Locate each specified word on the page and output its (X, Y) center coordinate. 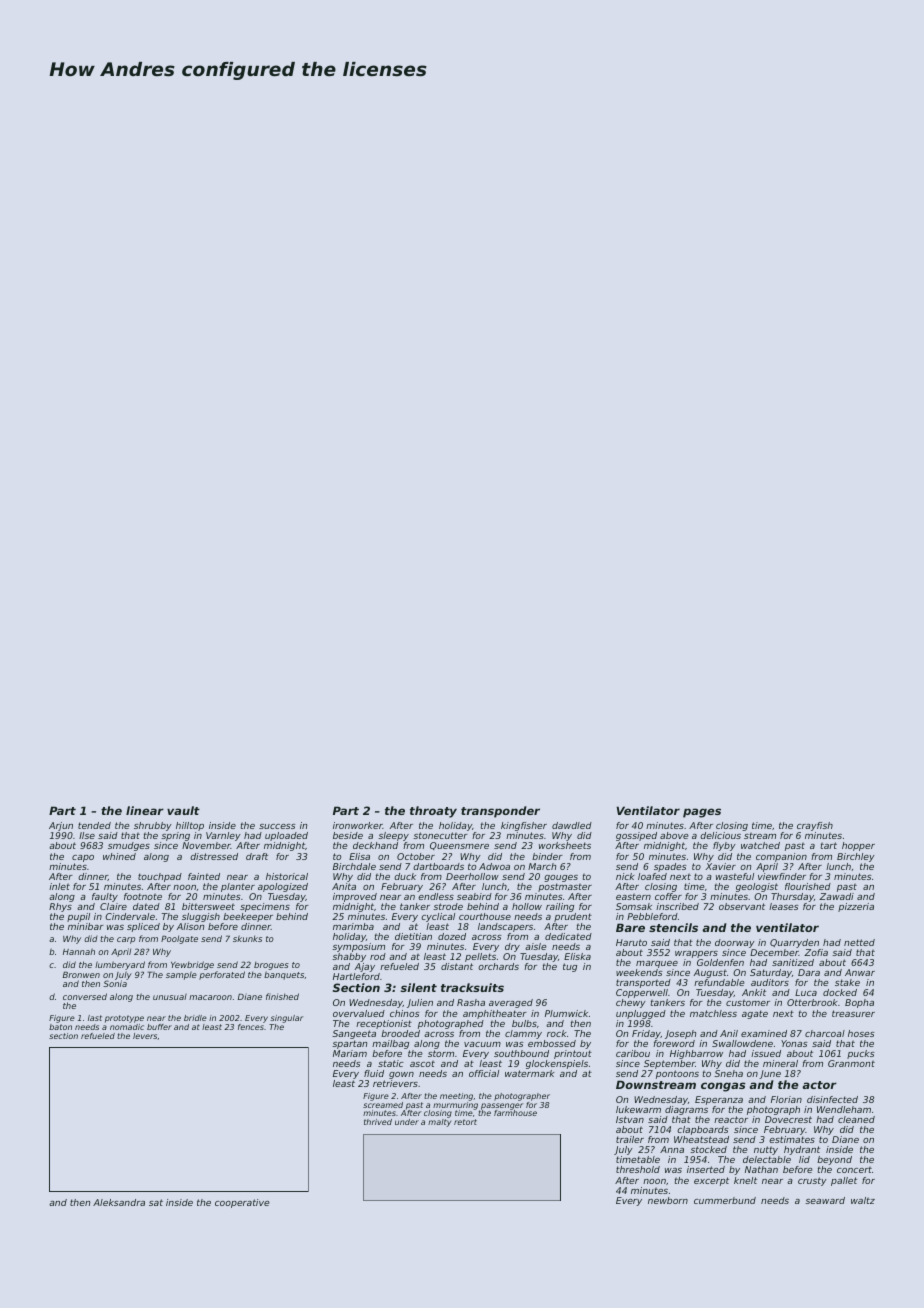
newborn (668, 1200)
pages (702, 813)
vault (183, 810)
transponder (500, 812)
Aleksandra (119, 1202)
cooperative (242, 1203)
